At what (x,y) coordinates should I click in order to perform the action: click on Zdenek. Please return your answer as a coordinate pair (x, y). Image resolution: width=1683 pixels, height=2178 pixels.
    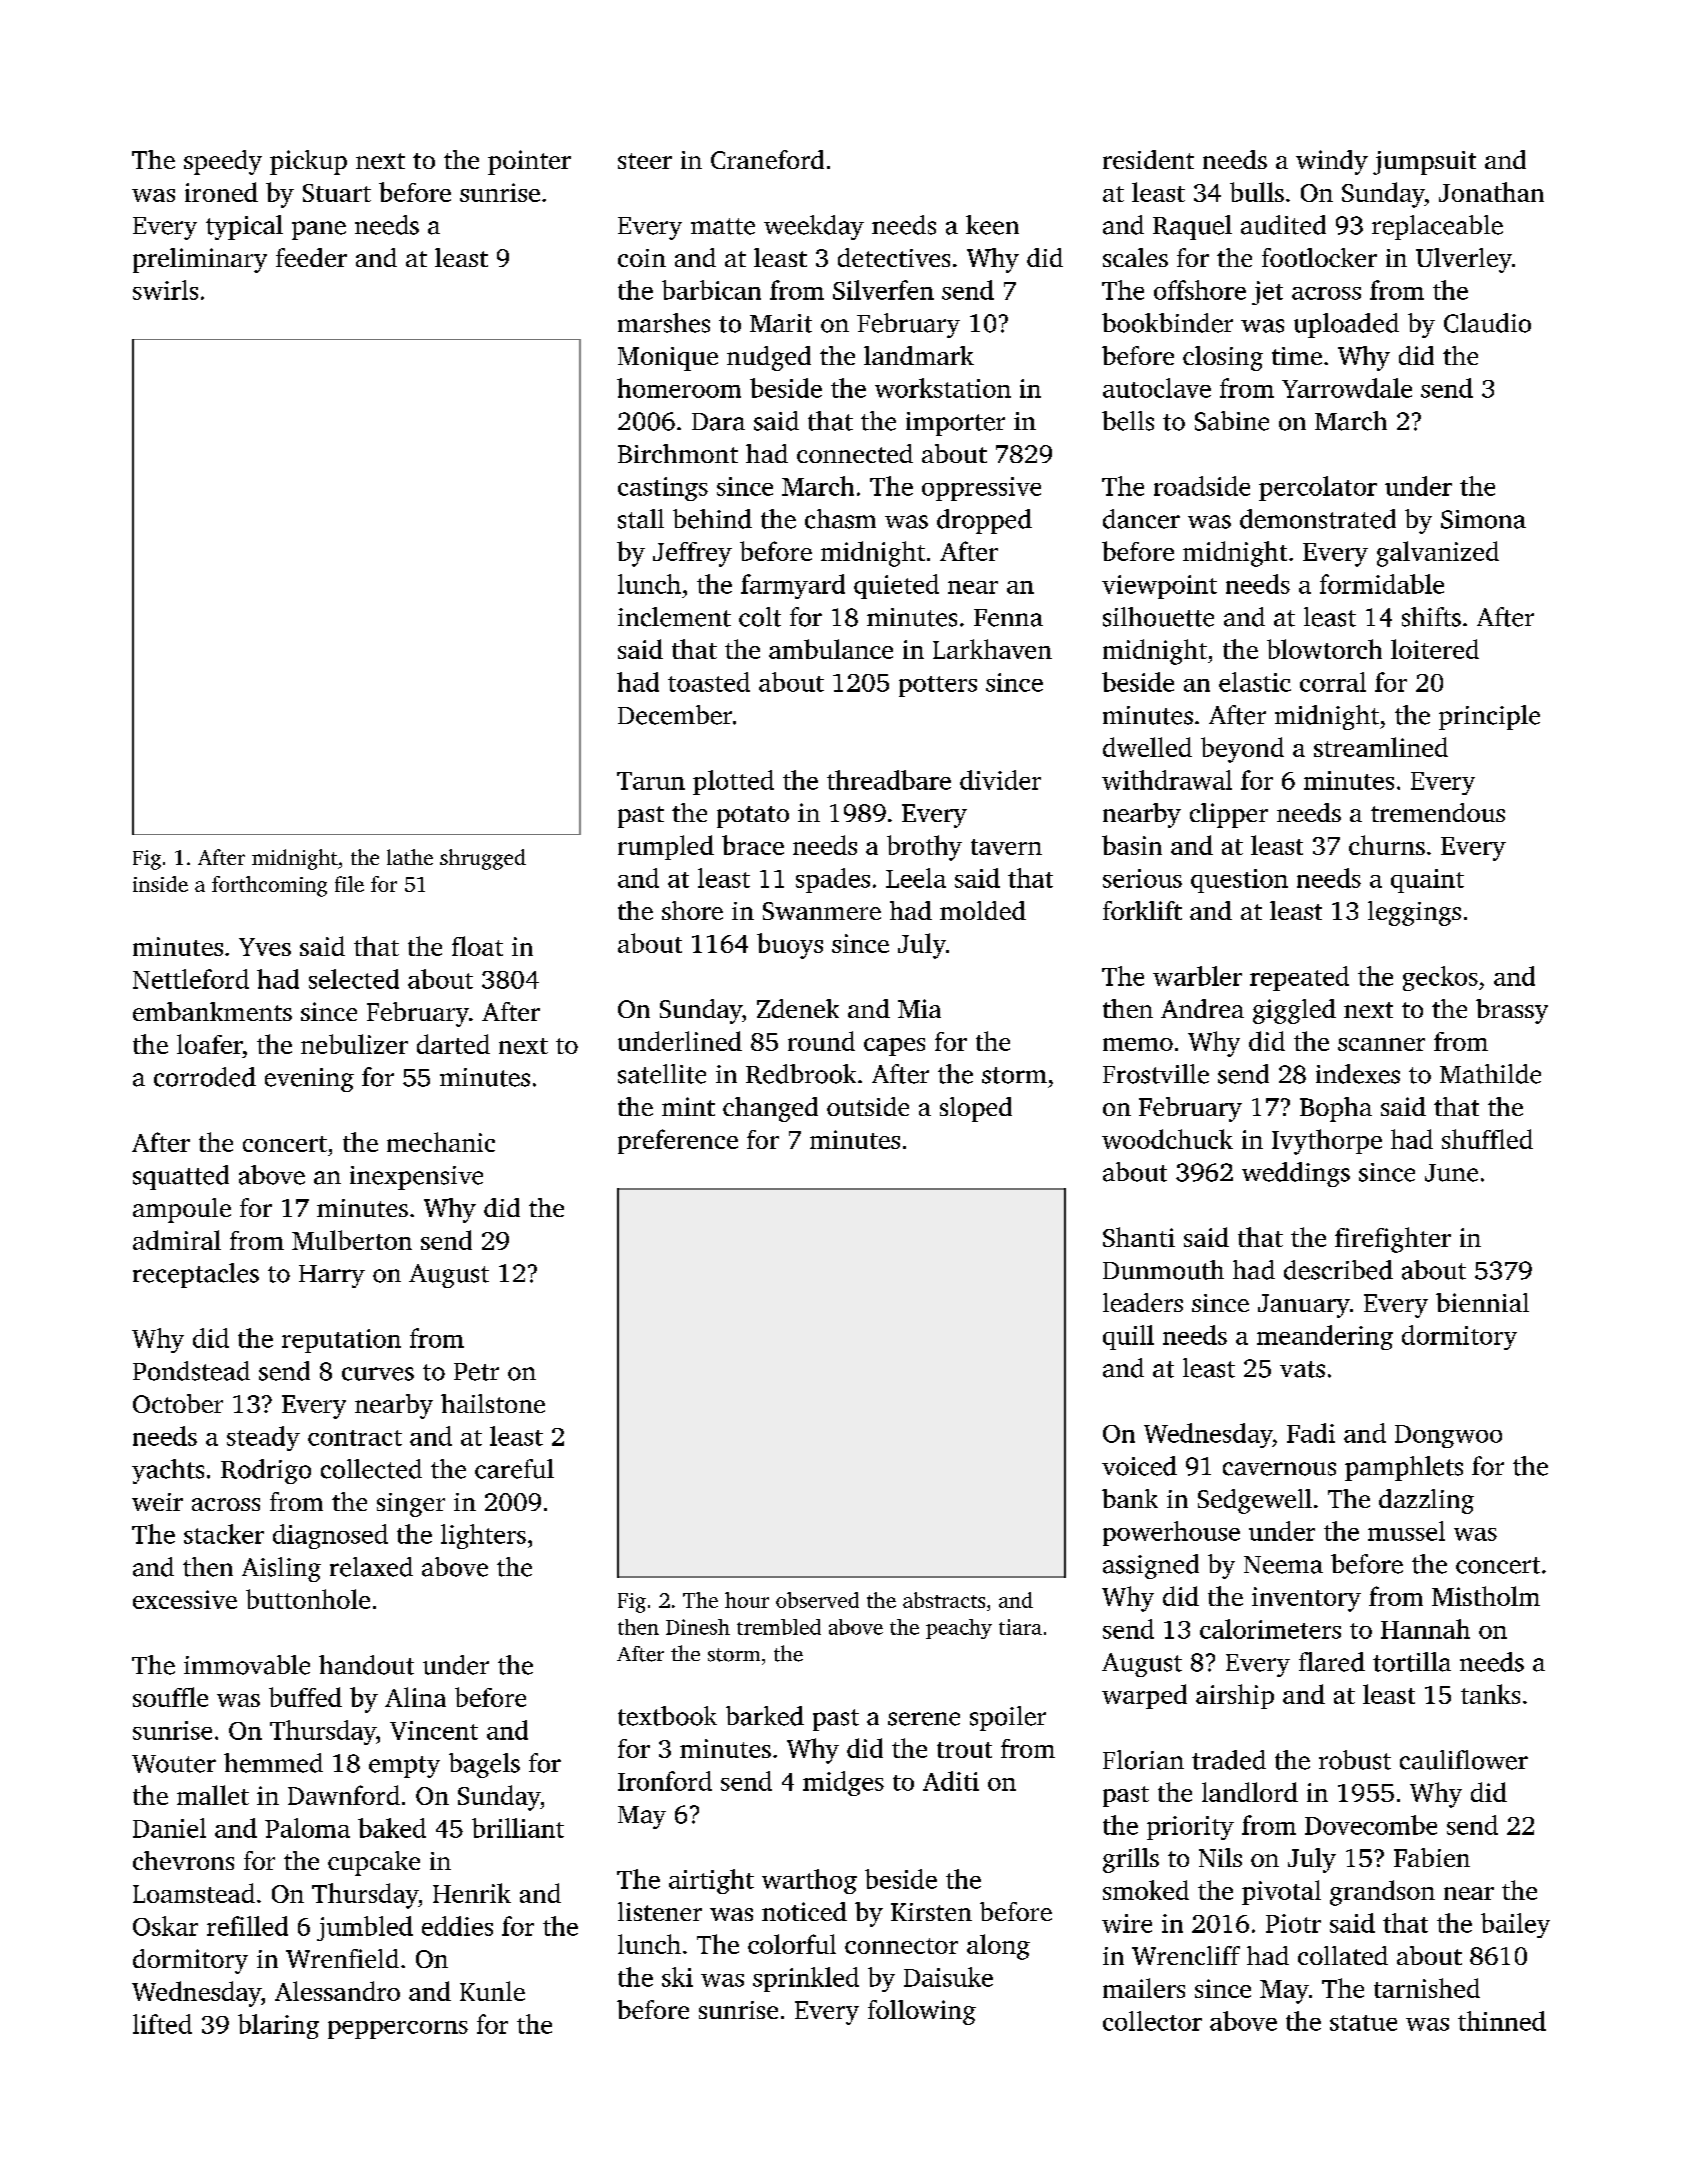
    Looking at the image, I should click on (798, 1008).
